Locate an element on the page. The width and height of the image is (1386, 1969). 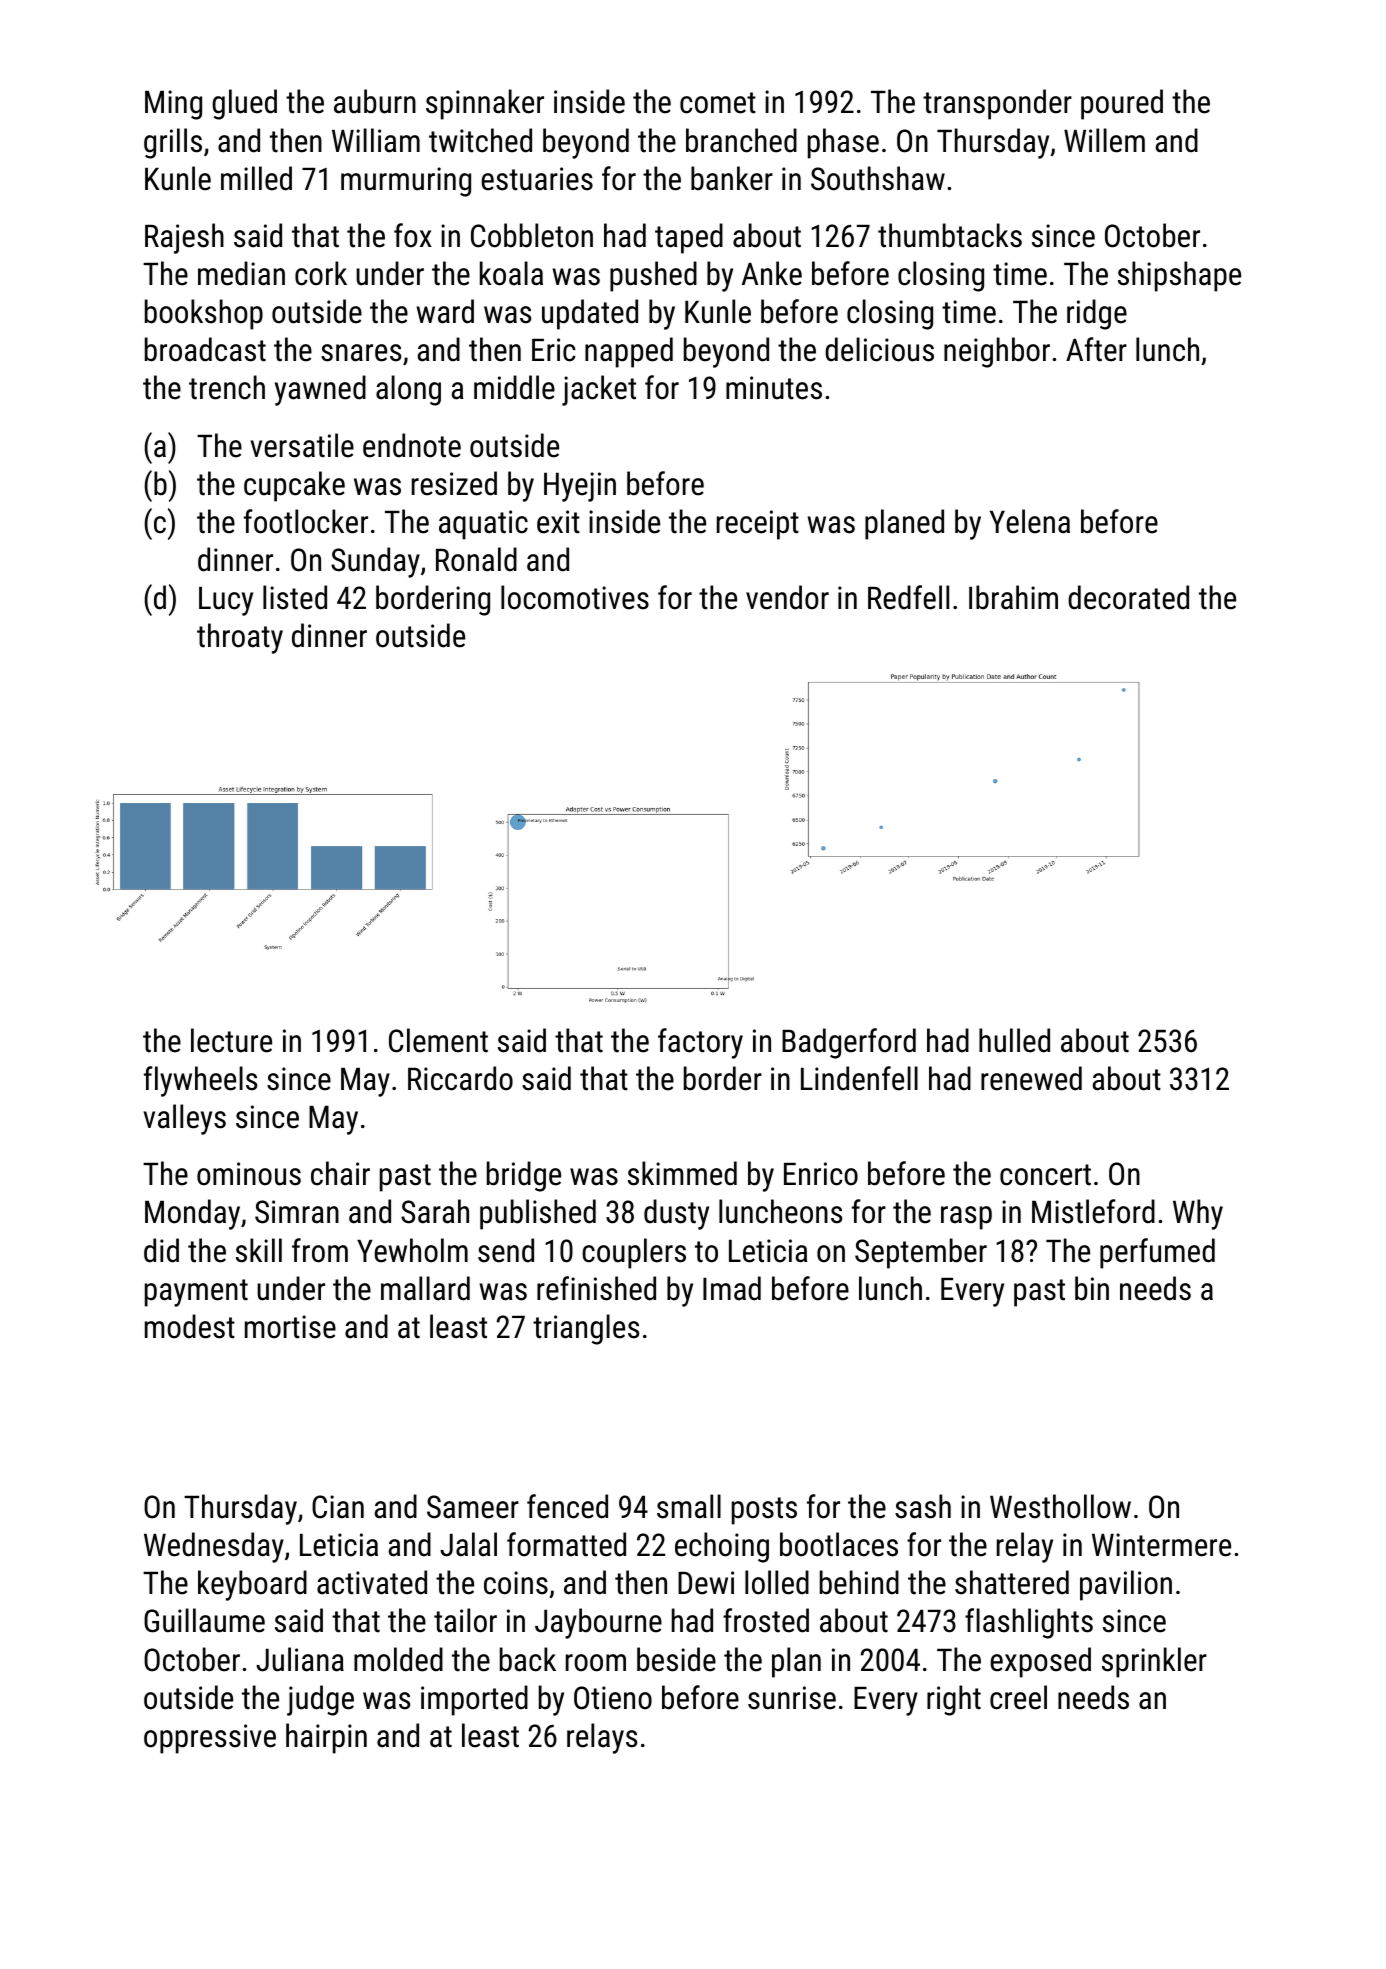
Ming is located at coordinates (173, 105).
